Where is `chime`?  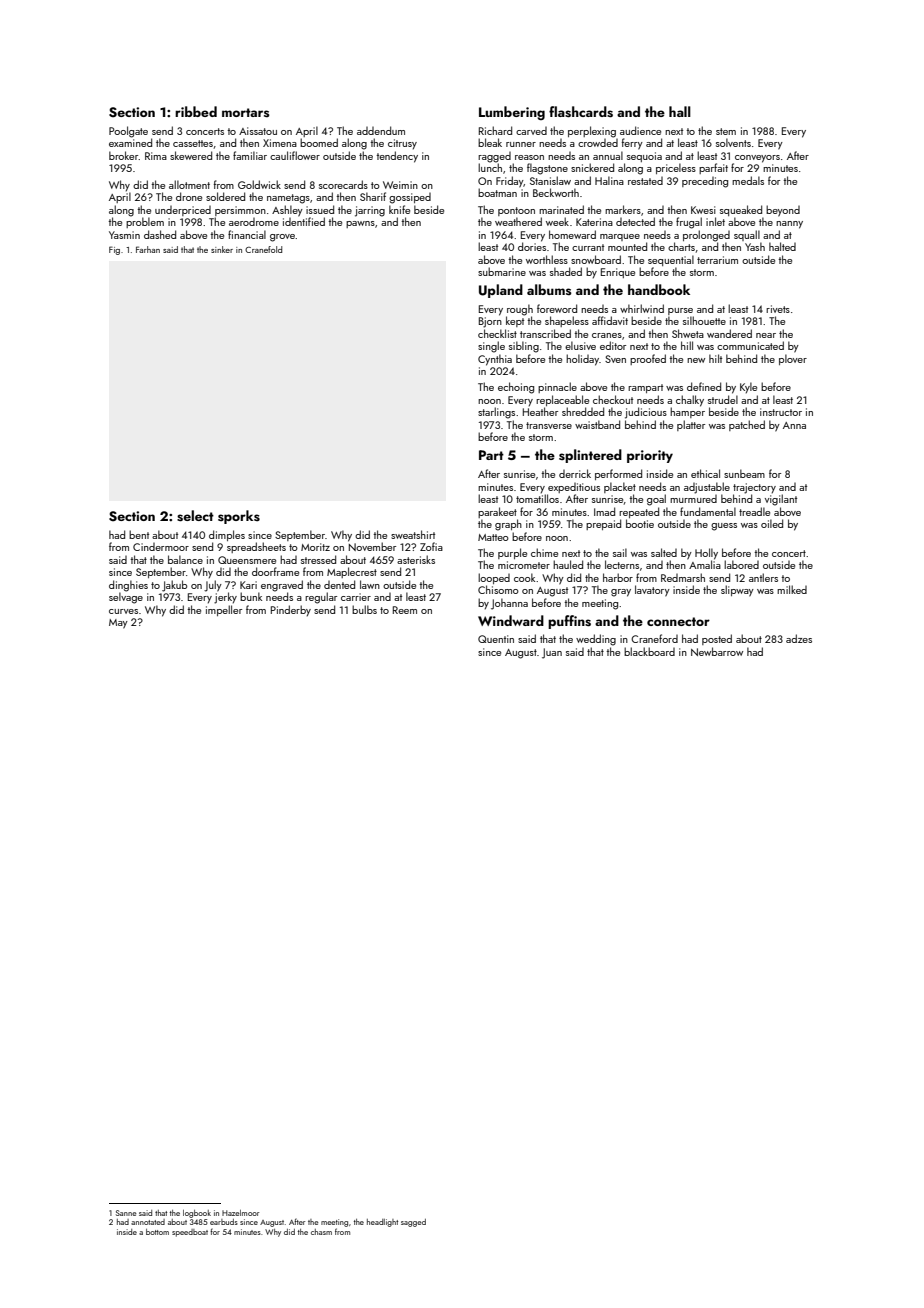
chime is located at coordinates (544, 552).
